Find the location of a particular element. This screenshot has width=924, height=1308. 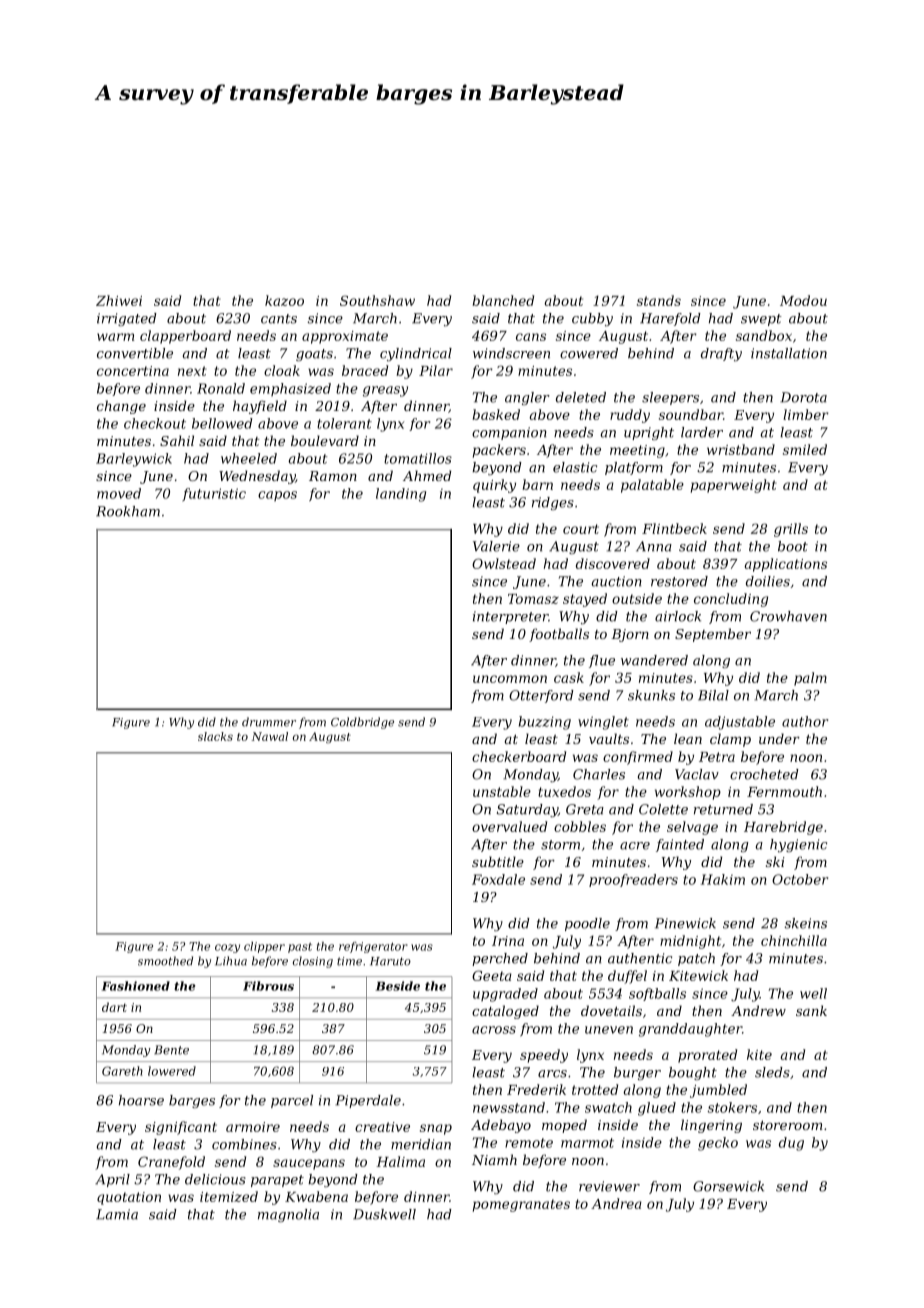

slacks is located at coordinates (215, 736).
